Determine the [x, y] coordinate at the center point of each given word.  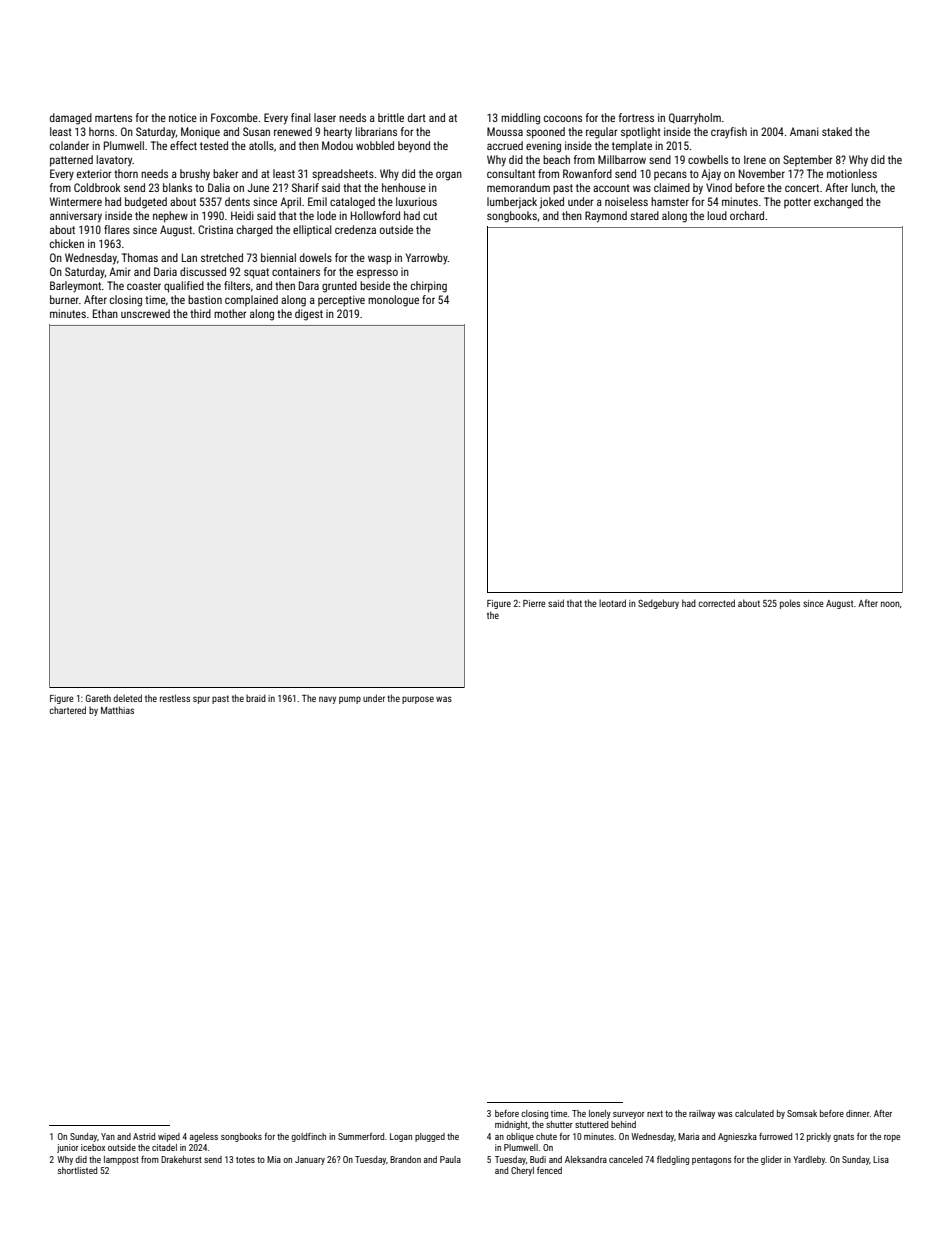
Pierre [534, 603]
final [301, 117]
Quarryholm [695, 119]
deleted [127, 698]
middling [520, 119]
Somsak [802, 1113]
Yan [108, 1136]
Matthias [117, 710]
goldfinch [308, 1137]
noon [890, 604]
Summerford [361, 1136]
